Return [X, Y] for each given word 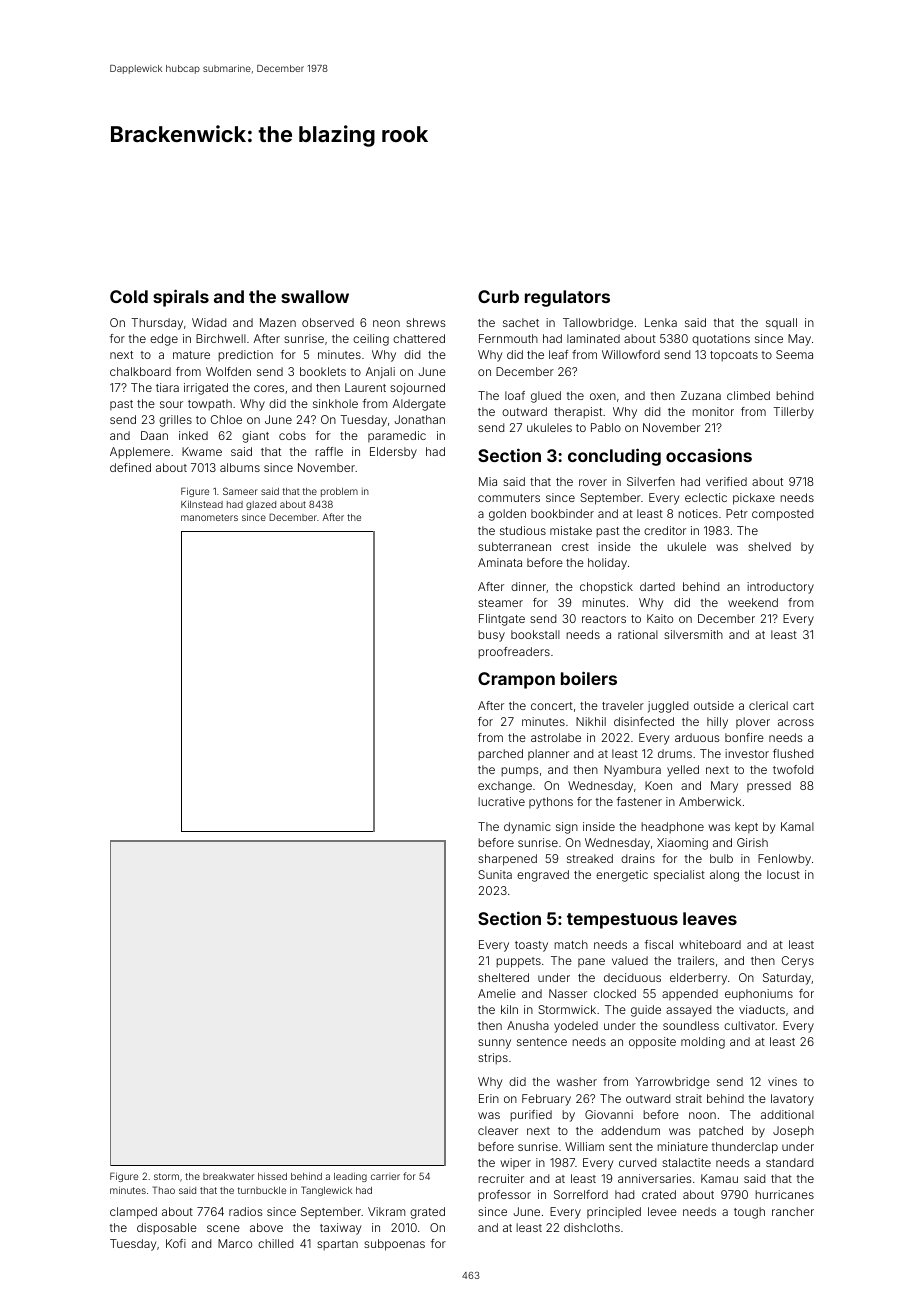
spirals [181, 298]
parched [500, 755]
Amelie [497, 993]
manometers [209, 517]
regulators [567, 298]
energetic [622, 876]
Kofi [176, 1243]
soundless [691, 1025]
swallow [315, 296]
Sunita [495, 874]
